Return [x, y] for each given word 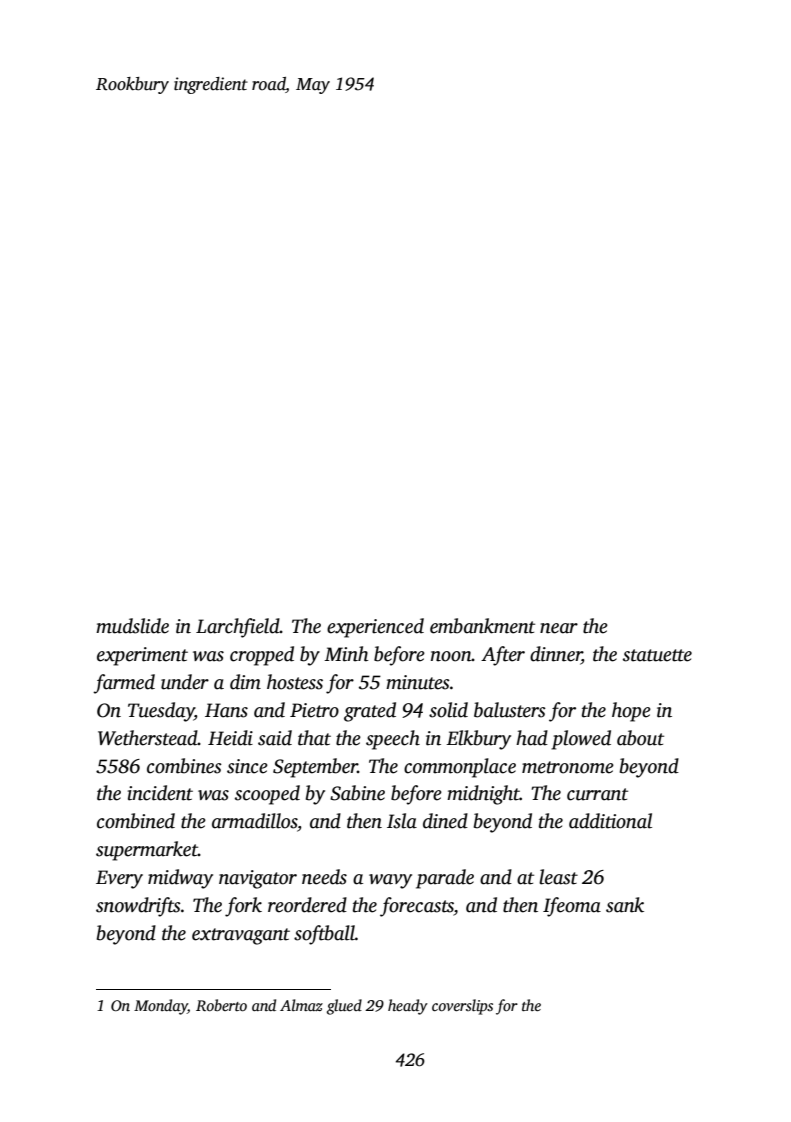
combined [136, 821]
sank [625, 905]
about [640, 738]
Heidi [230, 738]
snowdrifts [138, 907]
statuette [657, 655]
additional [610, 821]
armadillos [255, 822]
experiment [142, 656]
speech [393, 740]
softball [324, 935]
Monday [161, 1007]
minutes [418, 682]
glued [344, 1007]
